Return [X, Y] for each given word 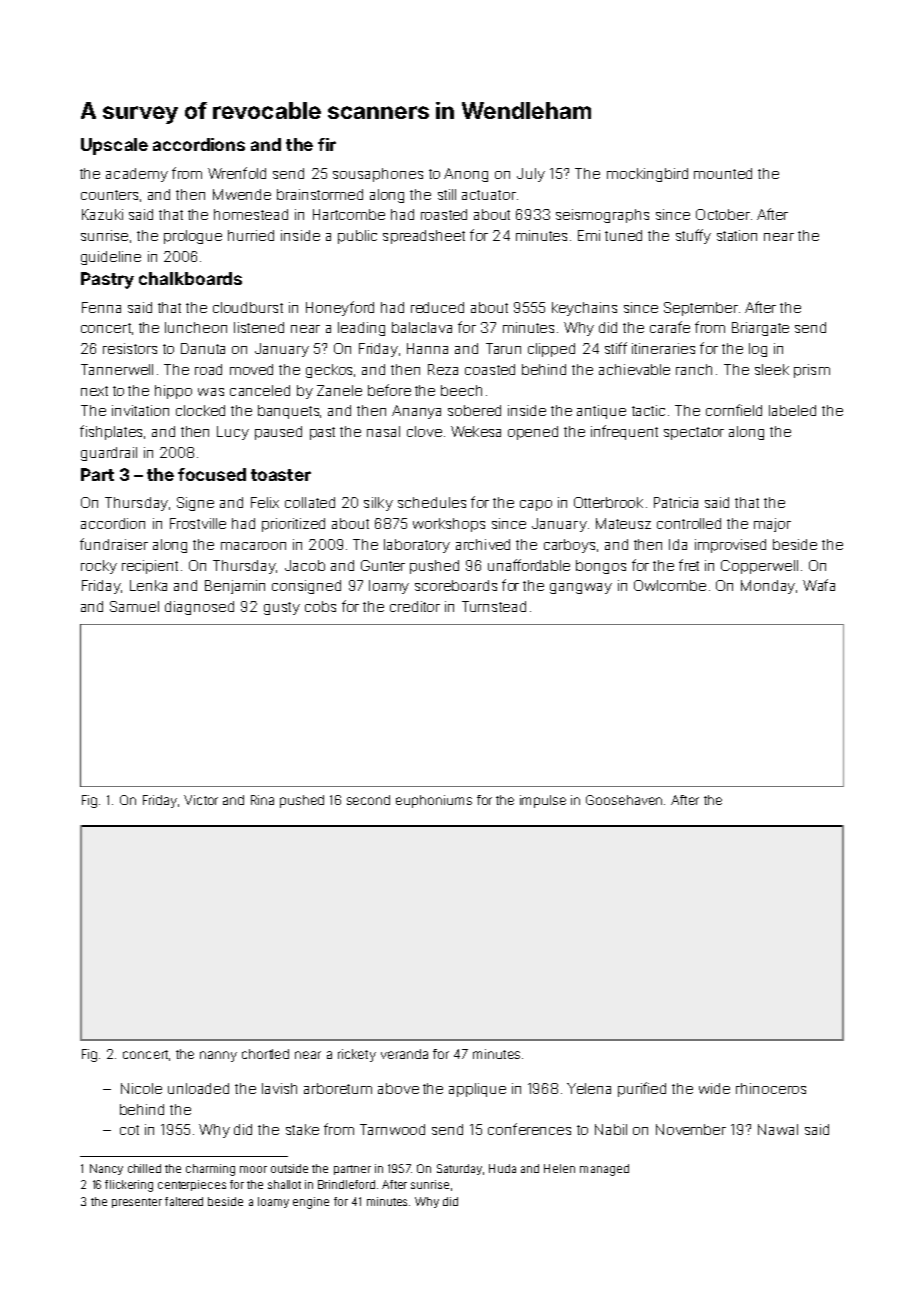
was [211, 392]
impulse [543, 801]
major [772, 525]
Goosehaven [624, 800]
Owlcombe [670, 585]
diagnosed [199, 608]
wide [714, 1088]
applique [477, 1090]
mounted [723, 173]
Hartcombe [349, 214]
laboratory [417, 546]
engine [311, 1203]
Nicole [141, 1088]
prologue [193, 237]
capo [536, 505]
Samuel [134, 606]
